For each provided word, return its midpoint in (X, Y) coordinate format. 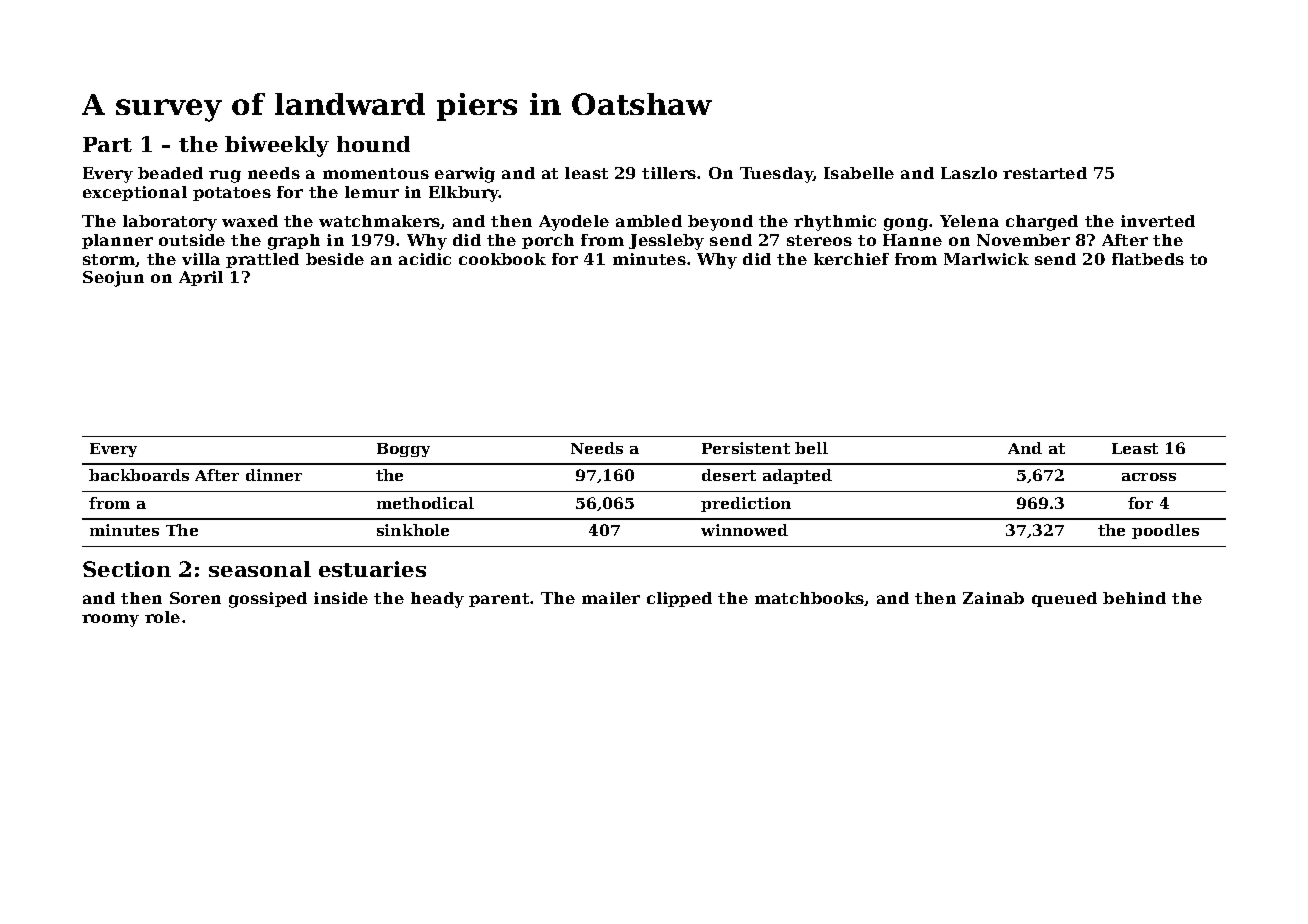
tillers (669, 173)
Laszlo (969, 173)
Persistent (746, 448)
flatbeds (1148, 259)
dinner (274, 475)
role (162, 617)
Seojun (113, 279)
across (1149, 477)
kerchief (851, 259)
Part (107, 144)
